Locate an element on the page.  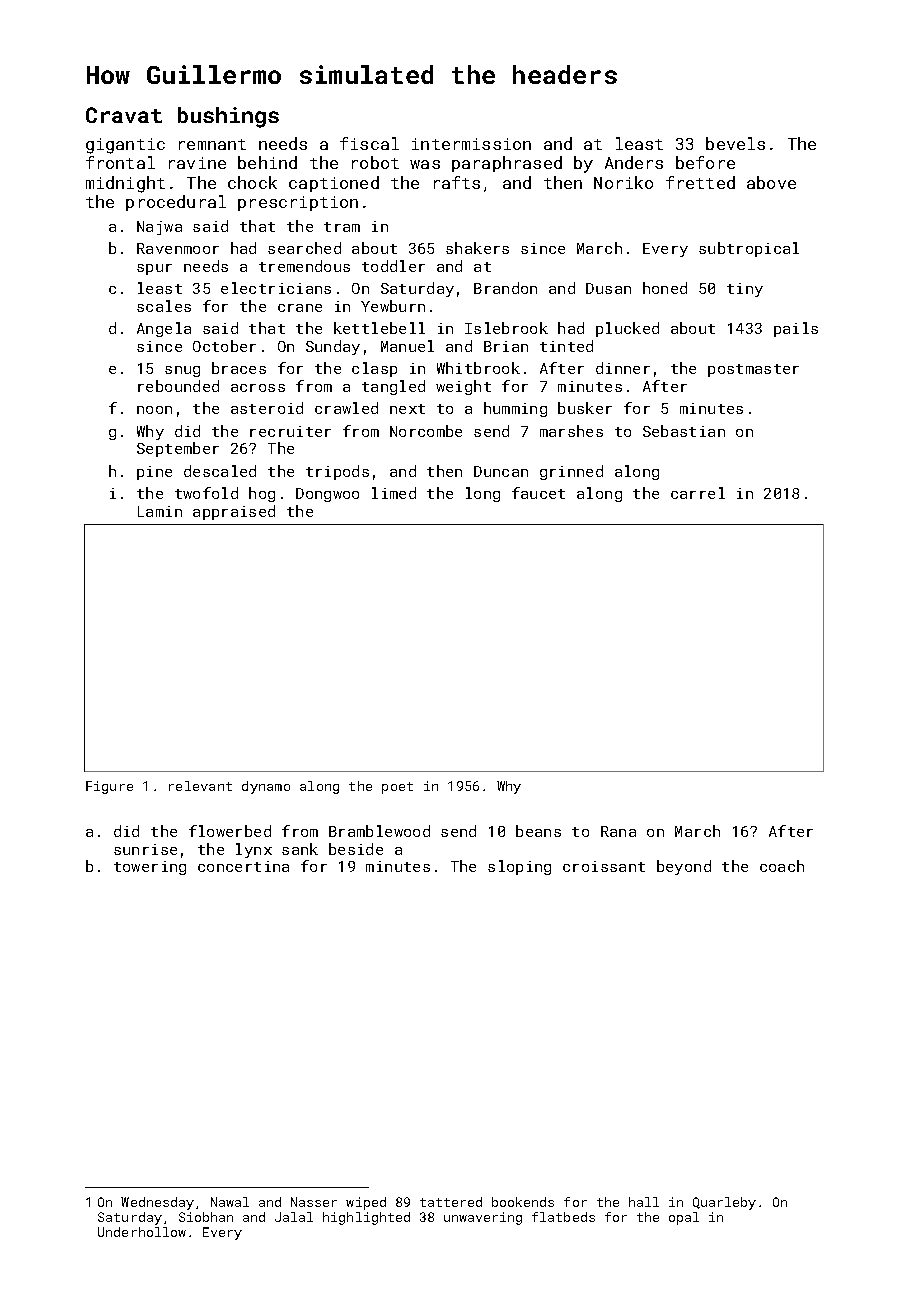
Underhollow is located at coordinates (142, 1232).
